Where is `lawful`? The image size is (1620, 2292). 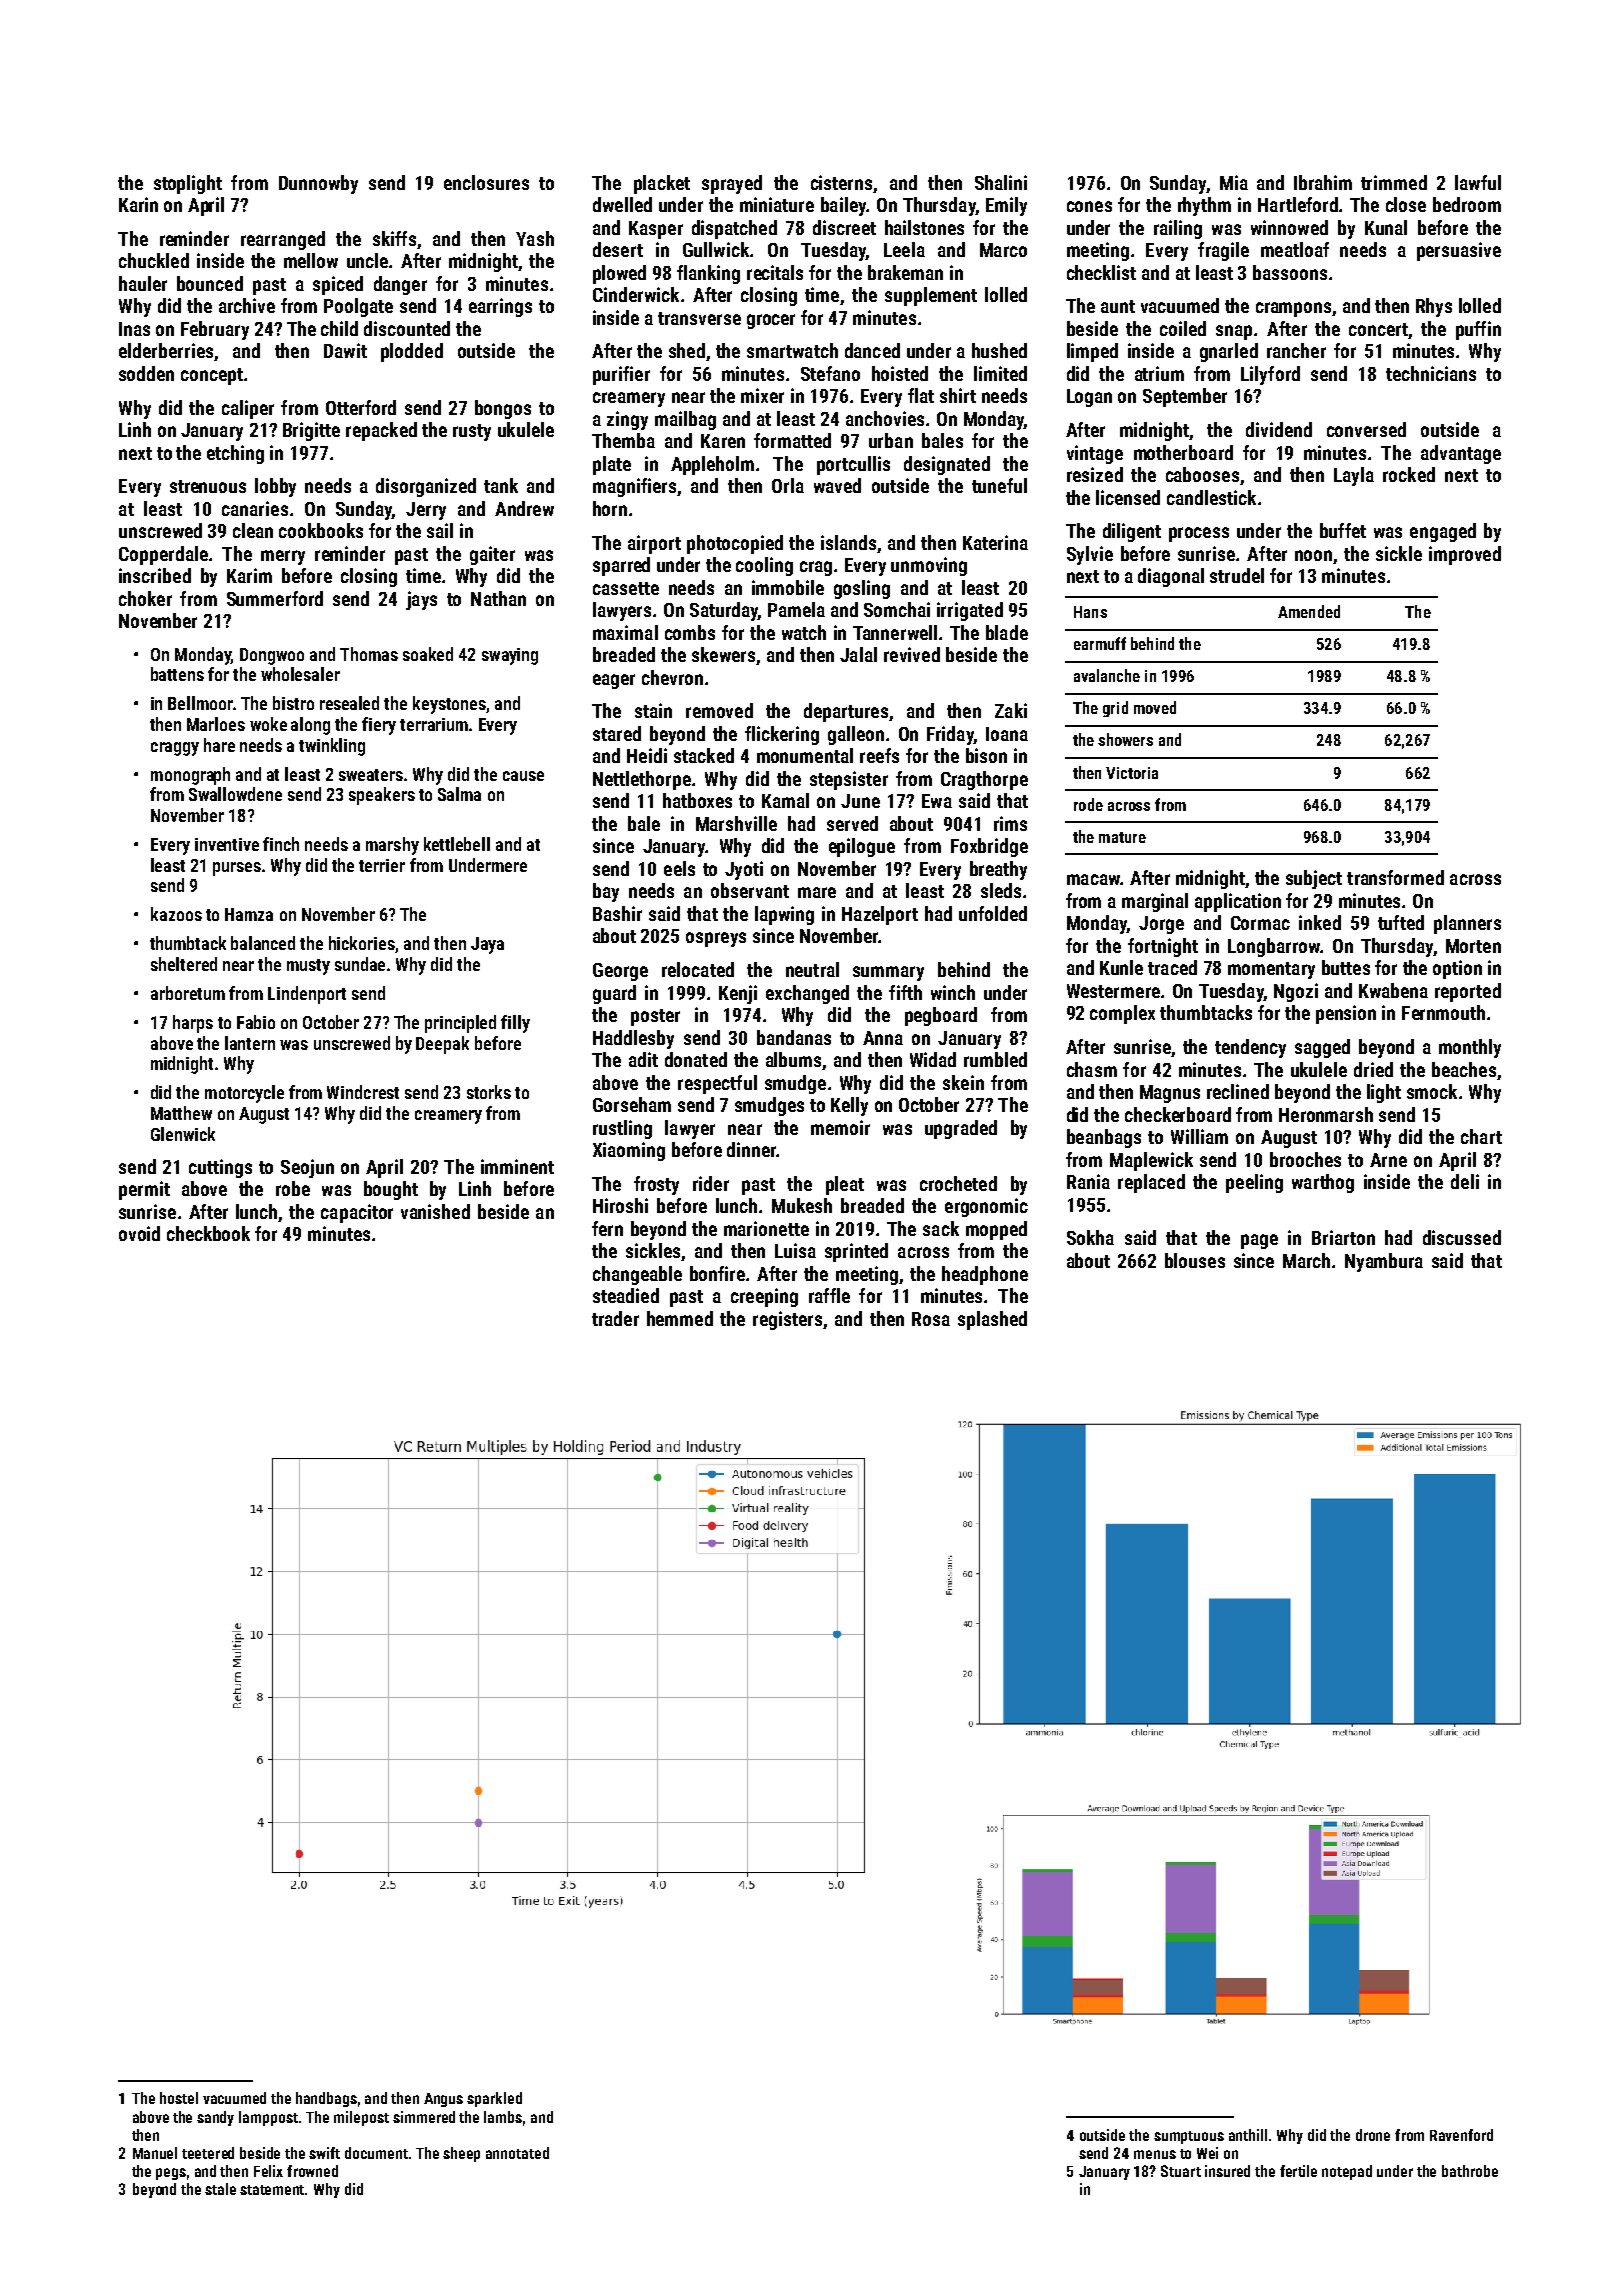 lawful is located at coordinates (1478, 182).
